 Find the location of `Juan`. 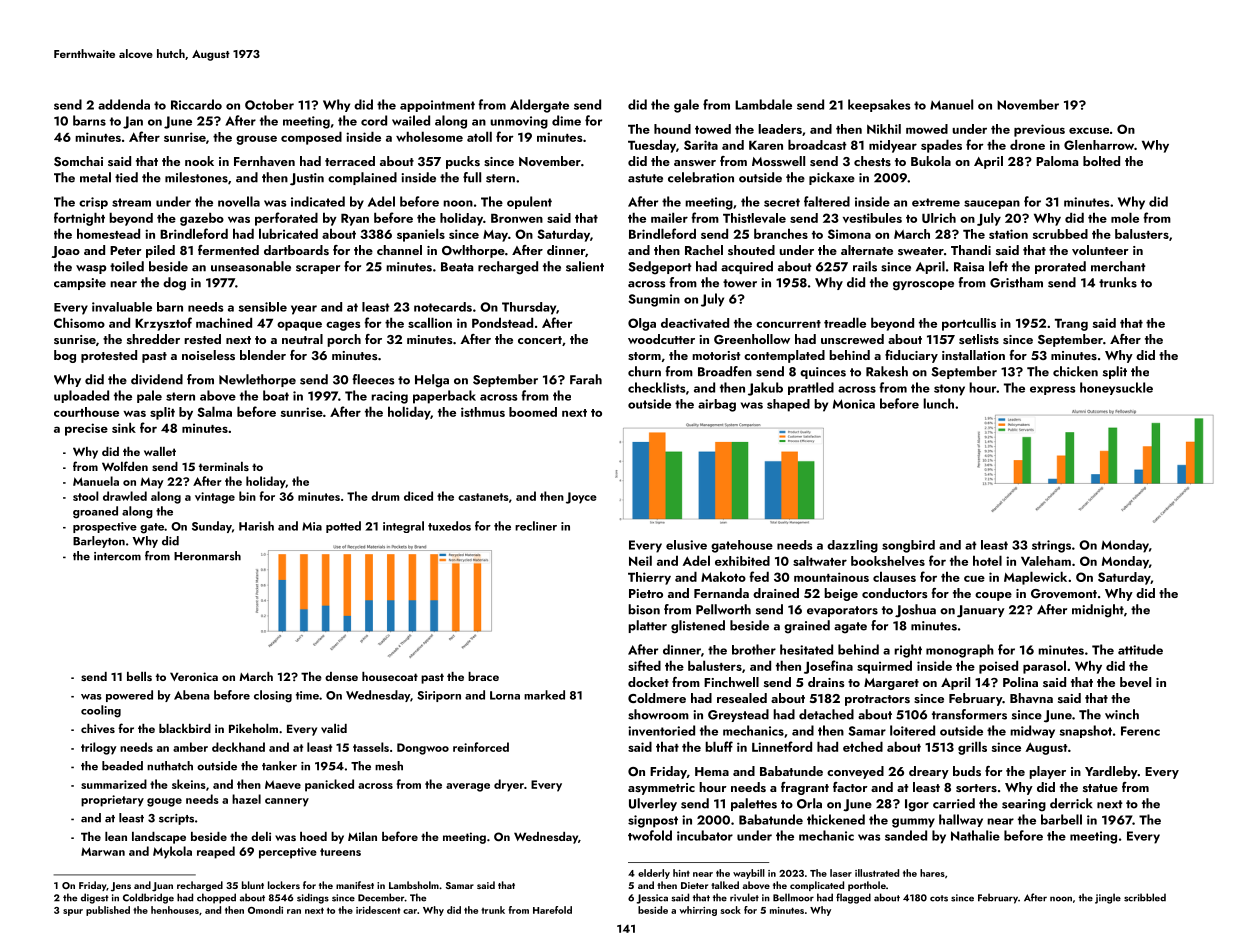

Juan is located at coordinates (162, 887).
